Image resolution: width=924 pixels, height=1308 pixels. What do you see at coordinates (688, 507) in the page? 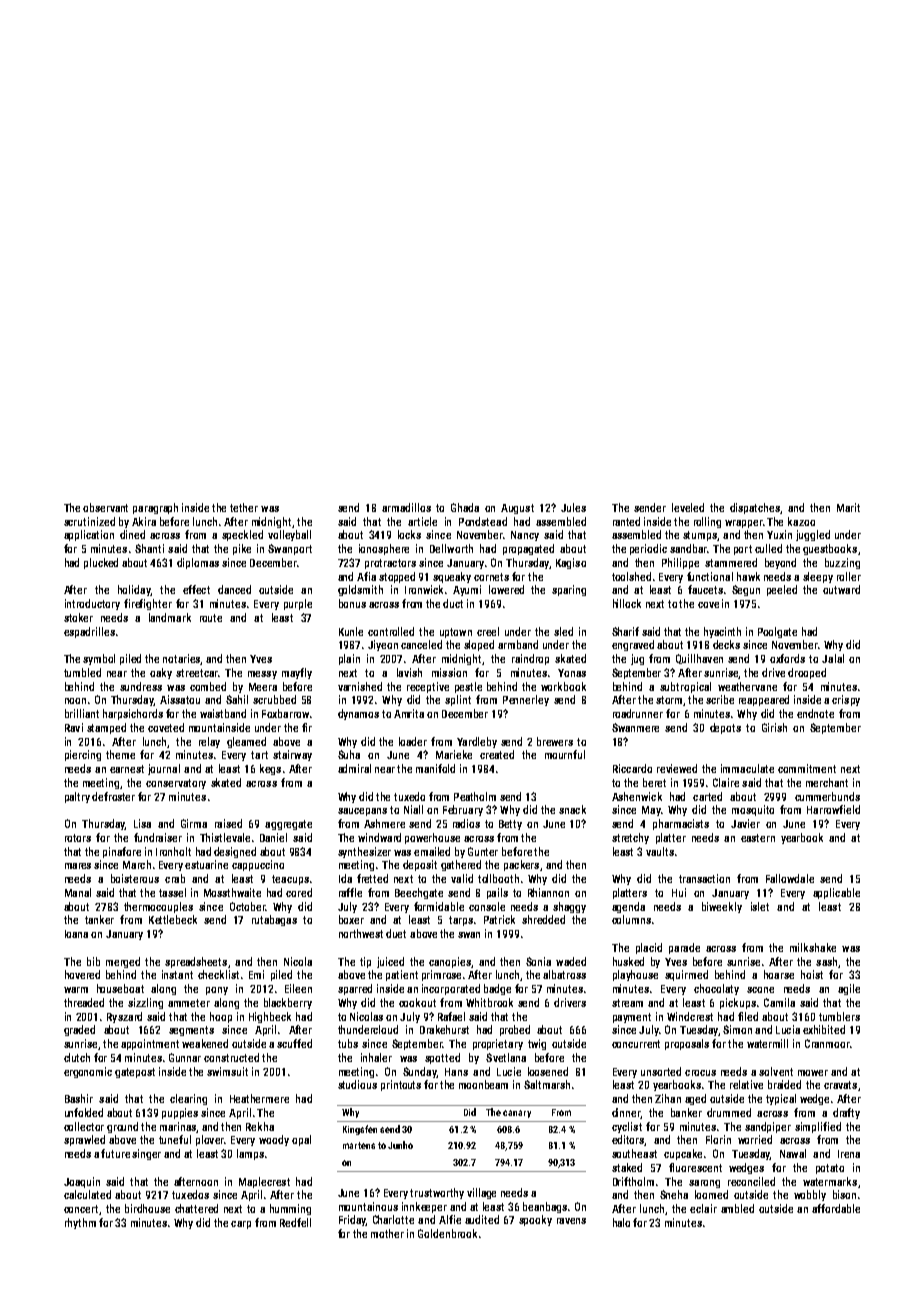
I see `leveled` at bounding box center [688, 507].
